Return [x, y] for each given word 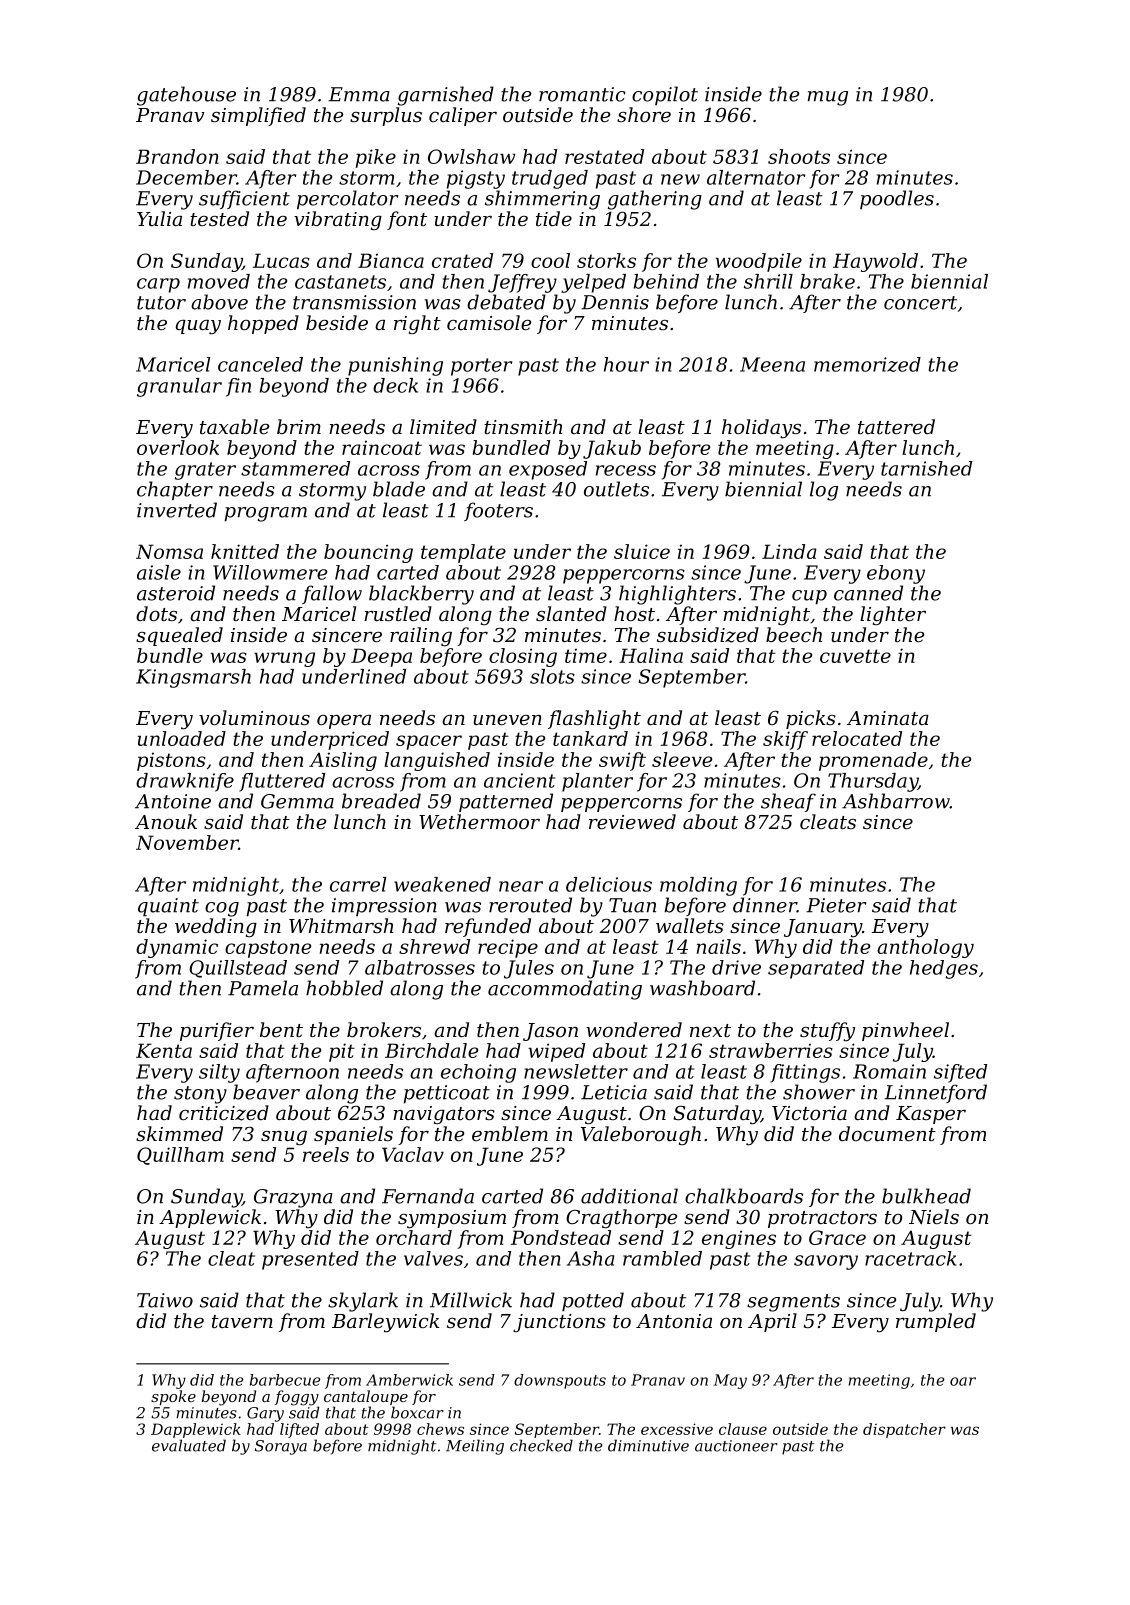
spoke [173, 1397]
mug [828, 98]
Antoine [173, 801]
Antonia [674, 1321]
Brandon [177, 156]
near [521, 886]
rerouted [530, 905]
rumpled [936, 1322]
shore [644, 114]
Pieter [836, 905]
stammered [295, 468]
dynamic [177, 948]
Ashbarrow [896, 801]
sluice [642, 551]
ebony [896, 574]
